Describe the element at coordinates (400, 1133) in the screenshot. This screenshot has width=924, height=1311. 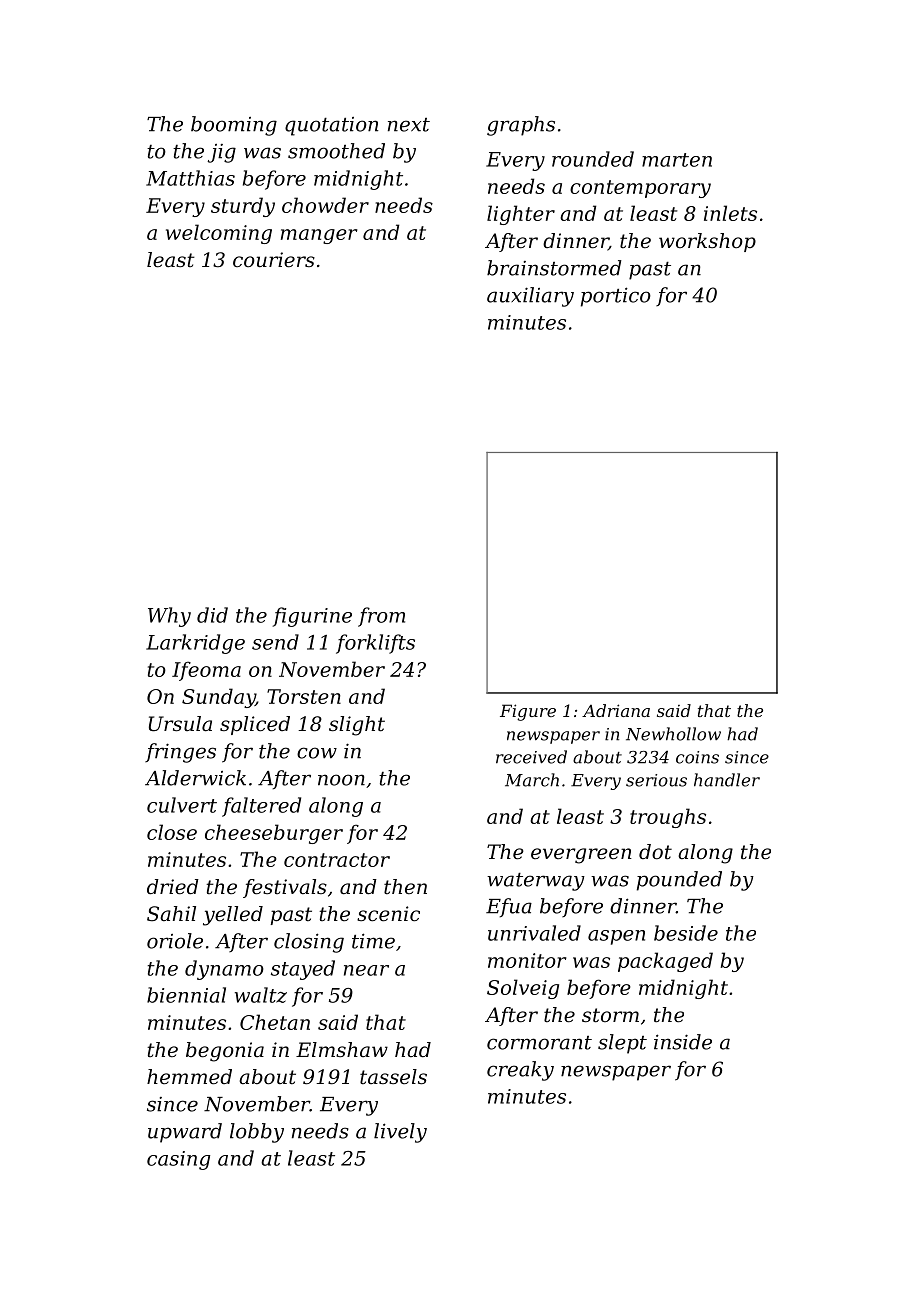
I see `lively` at that location.
